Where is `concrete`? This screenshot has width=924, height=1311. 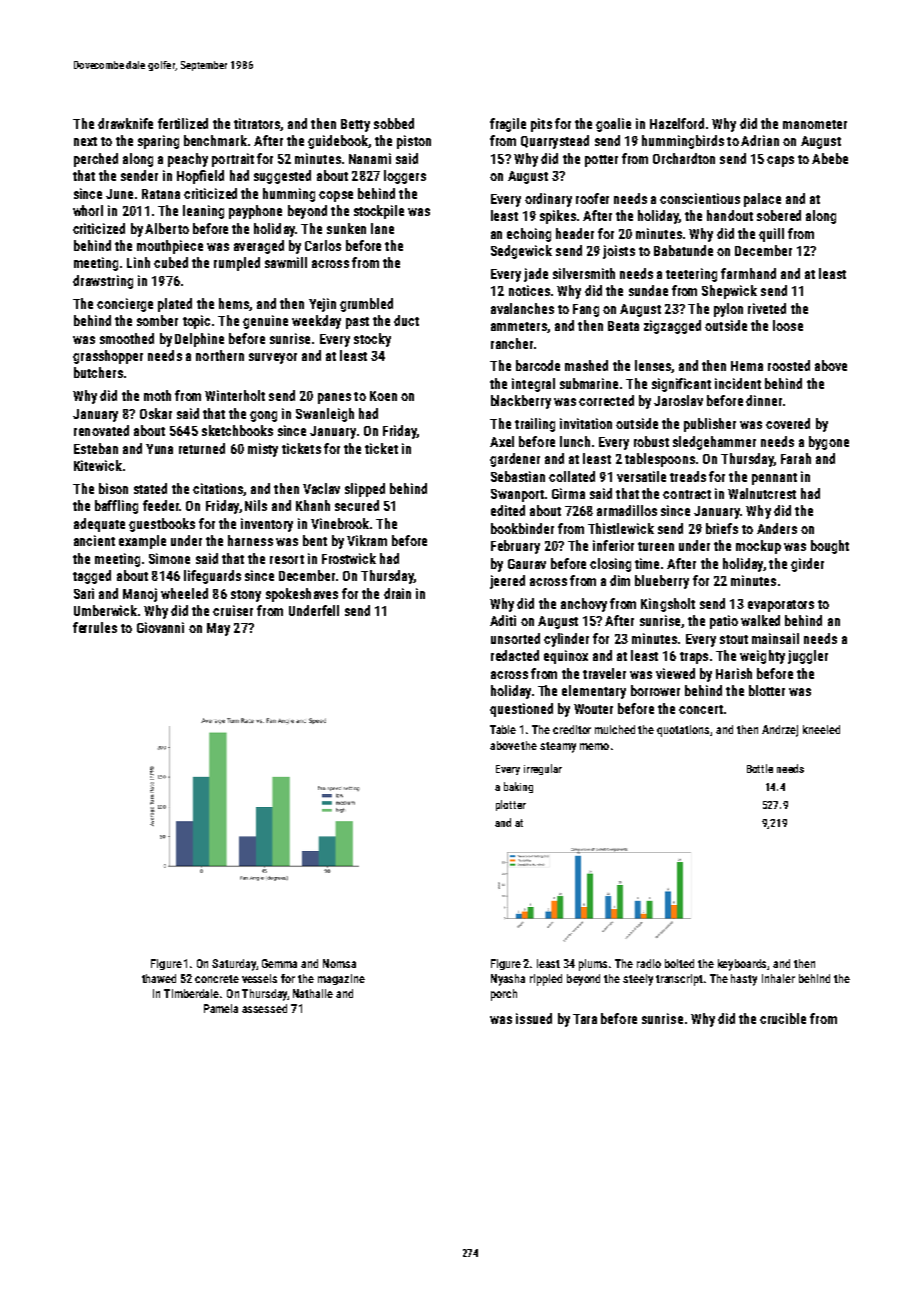
concrete is located at coordinates (217, 979).
